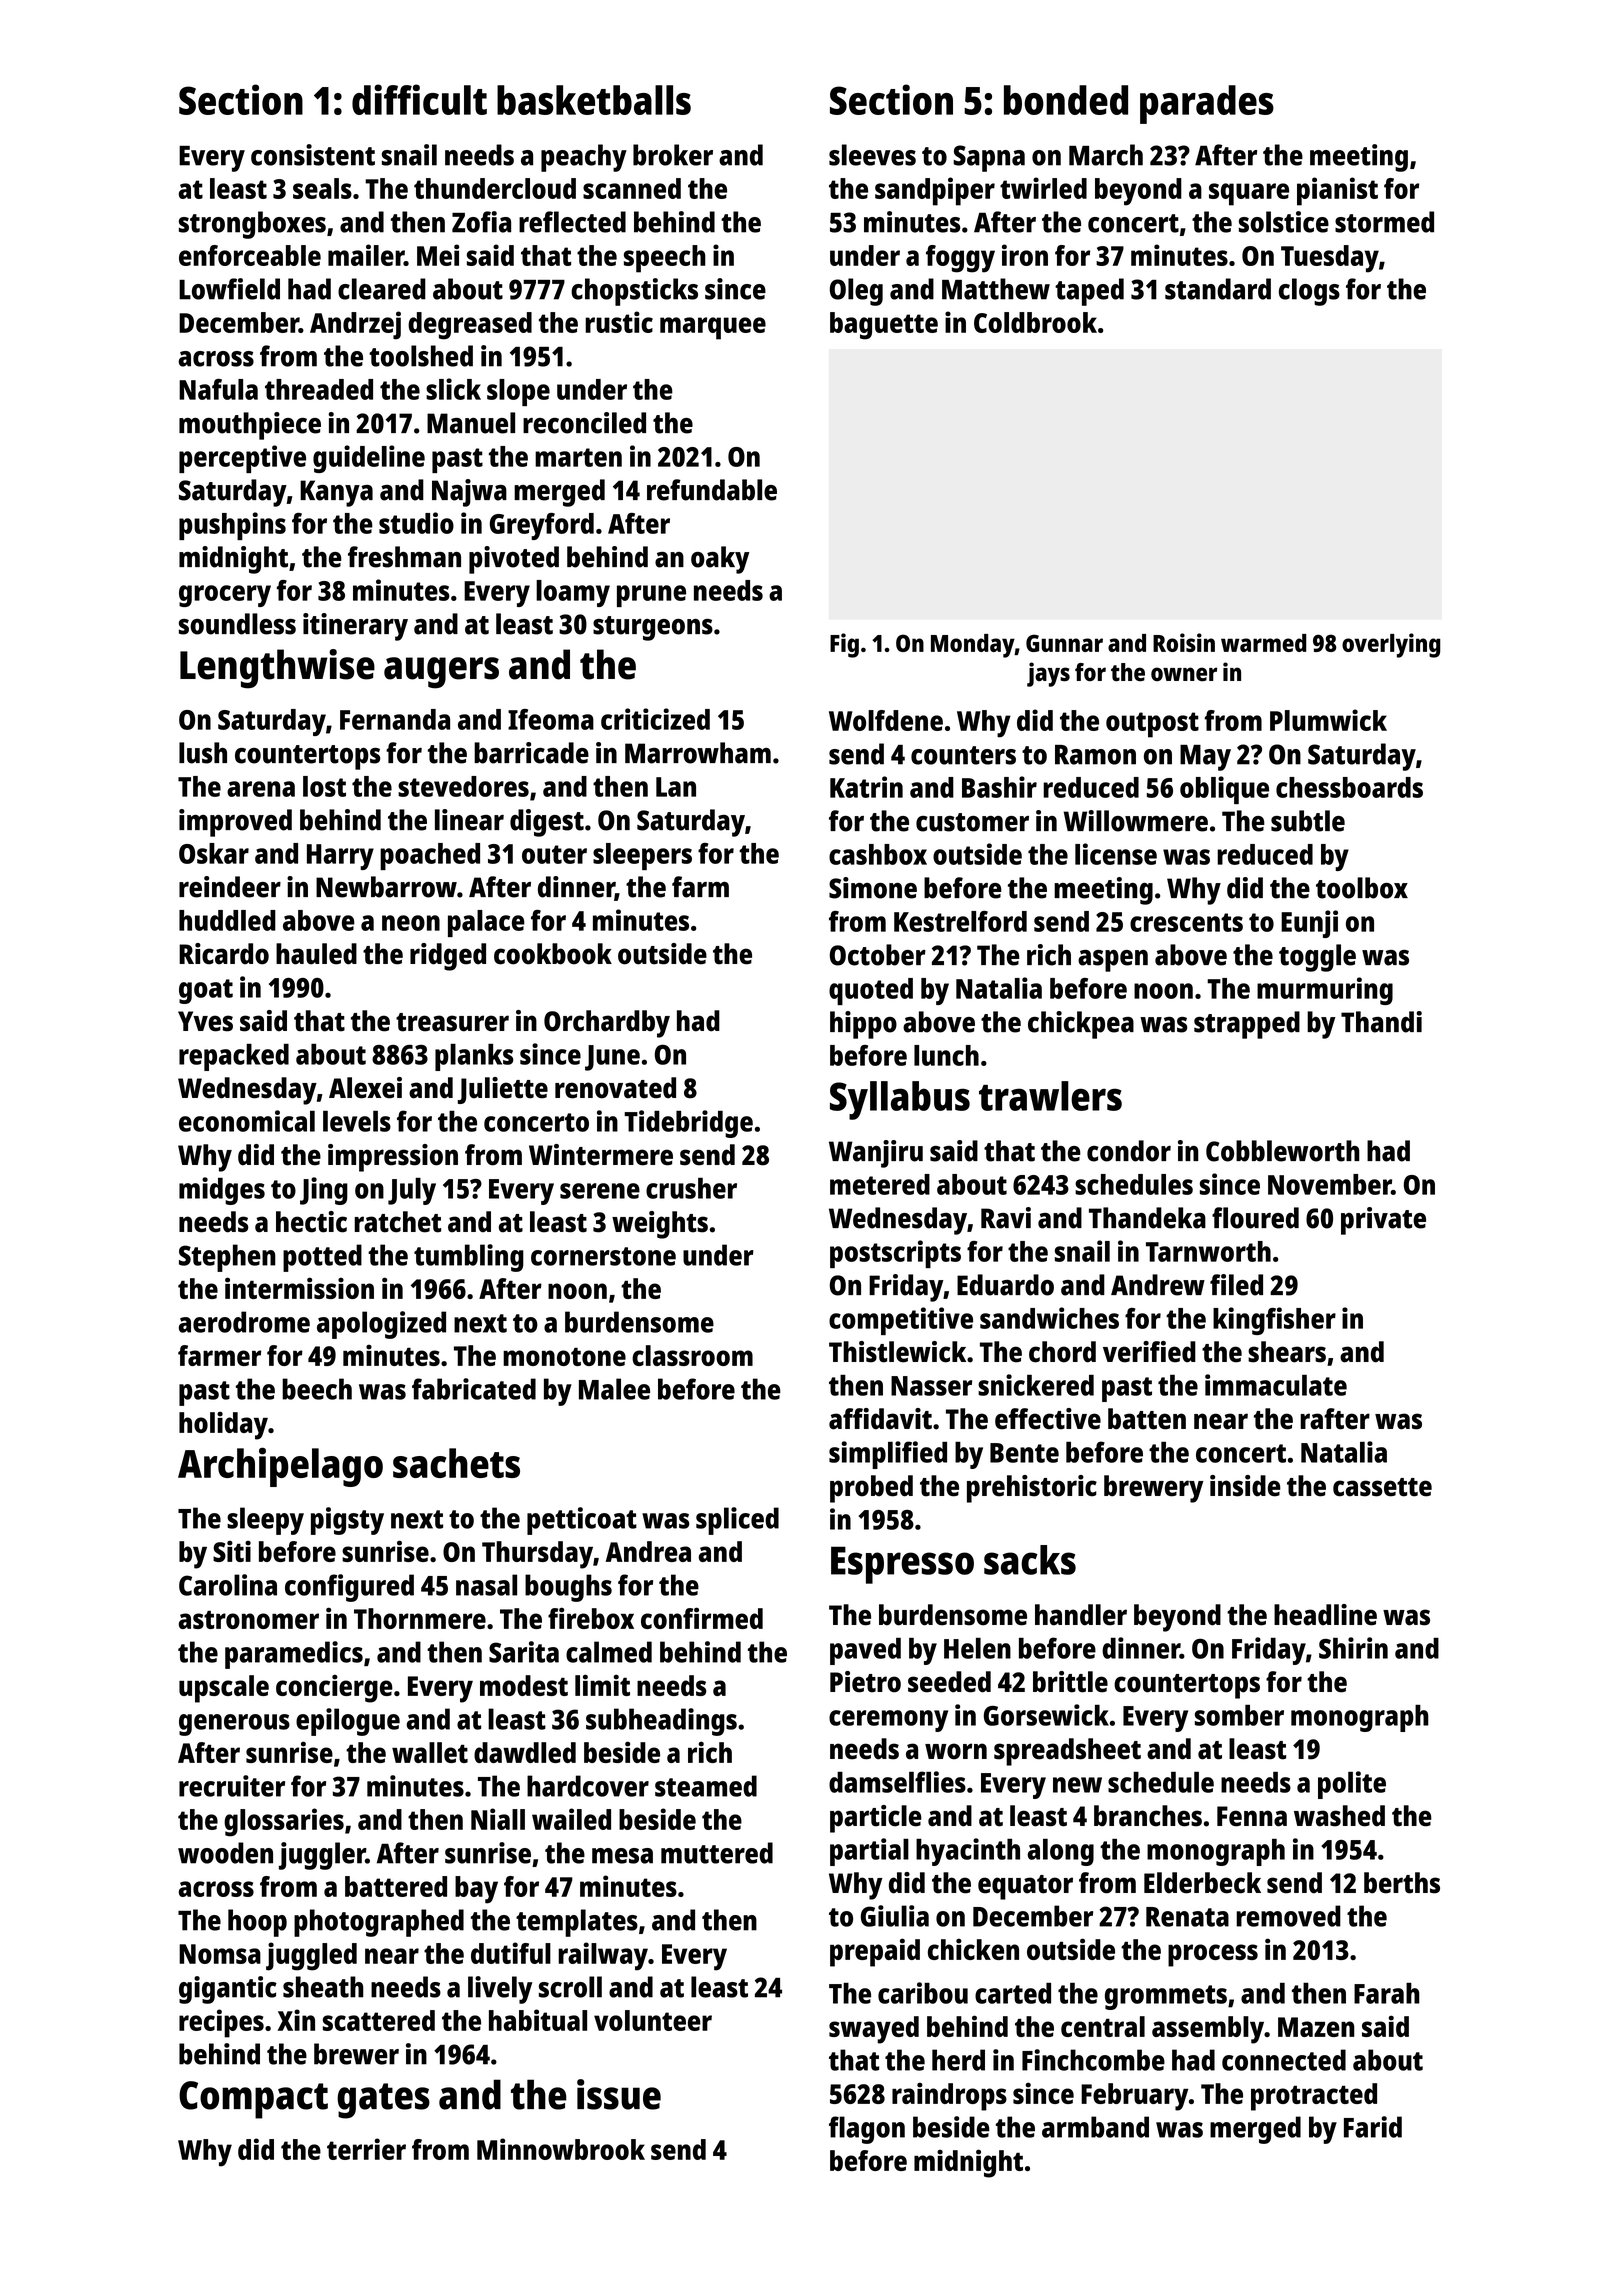 The width and height of the screenshot is (1620, 2292). Describe the element at coordinates (366, 2149) in the screenshot. I see `terrier` at that location.
